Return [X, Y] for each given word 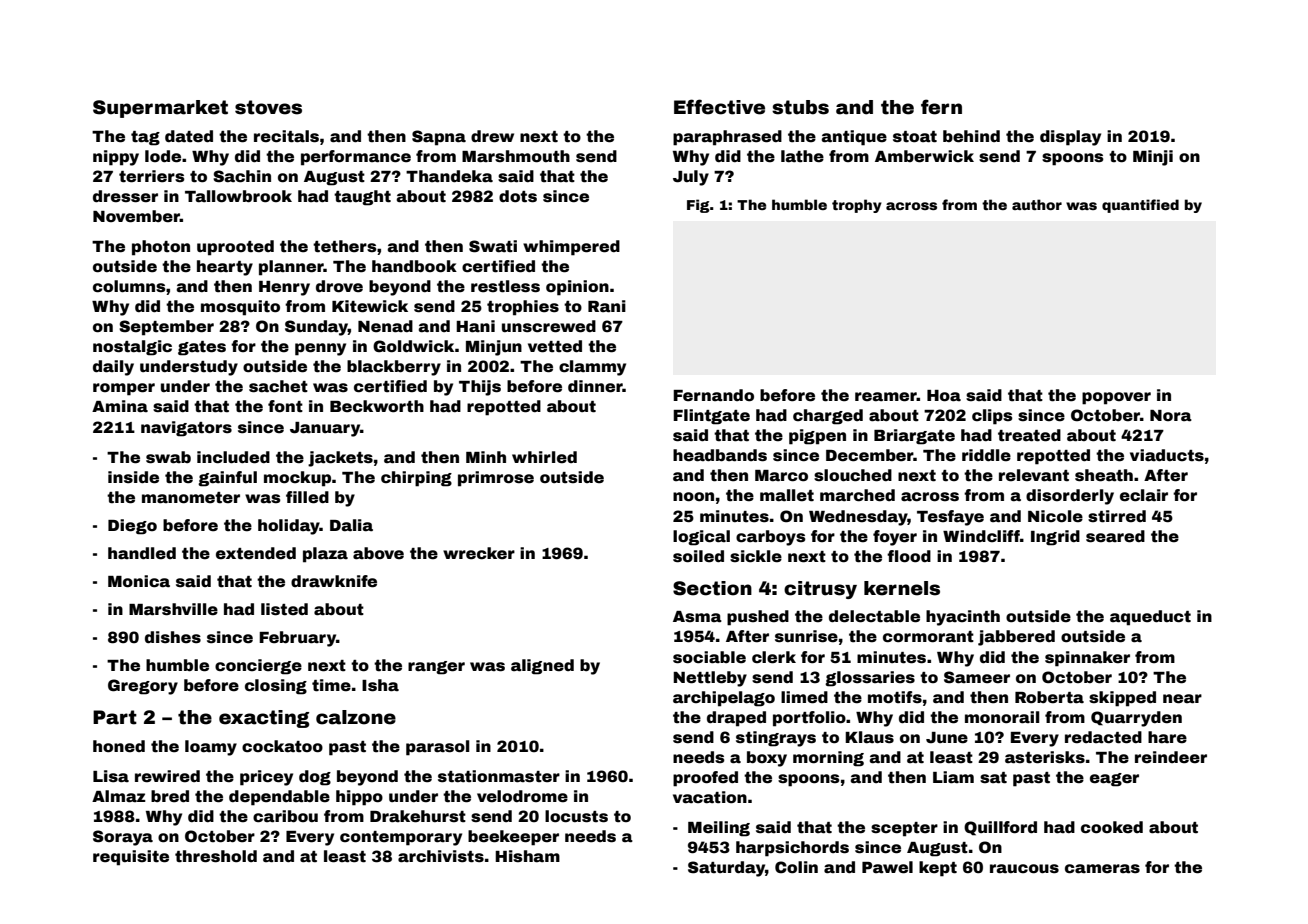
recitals [286, 136]
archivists [441, 856]
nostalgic [132, 348]
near [1182, 699]
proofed [705, 779]
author [1037, 204]
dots [518, 196]
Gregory [143, 687]
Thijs [480, 388]
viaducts [1167, 455]
